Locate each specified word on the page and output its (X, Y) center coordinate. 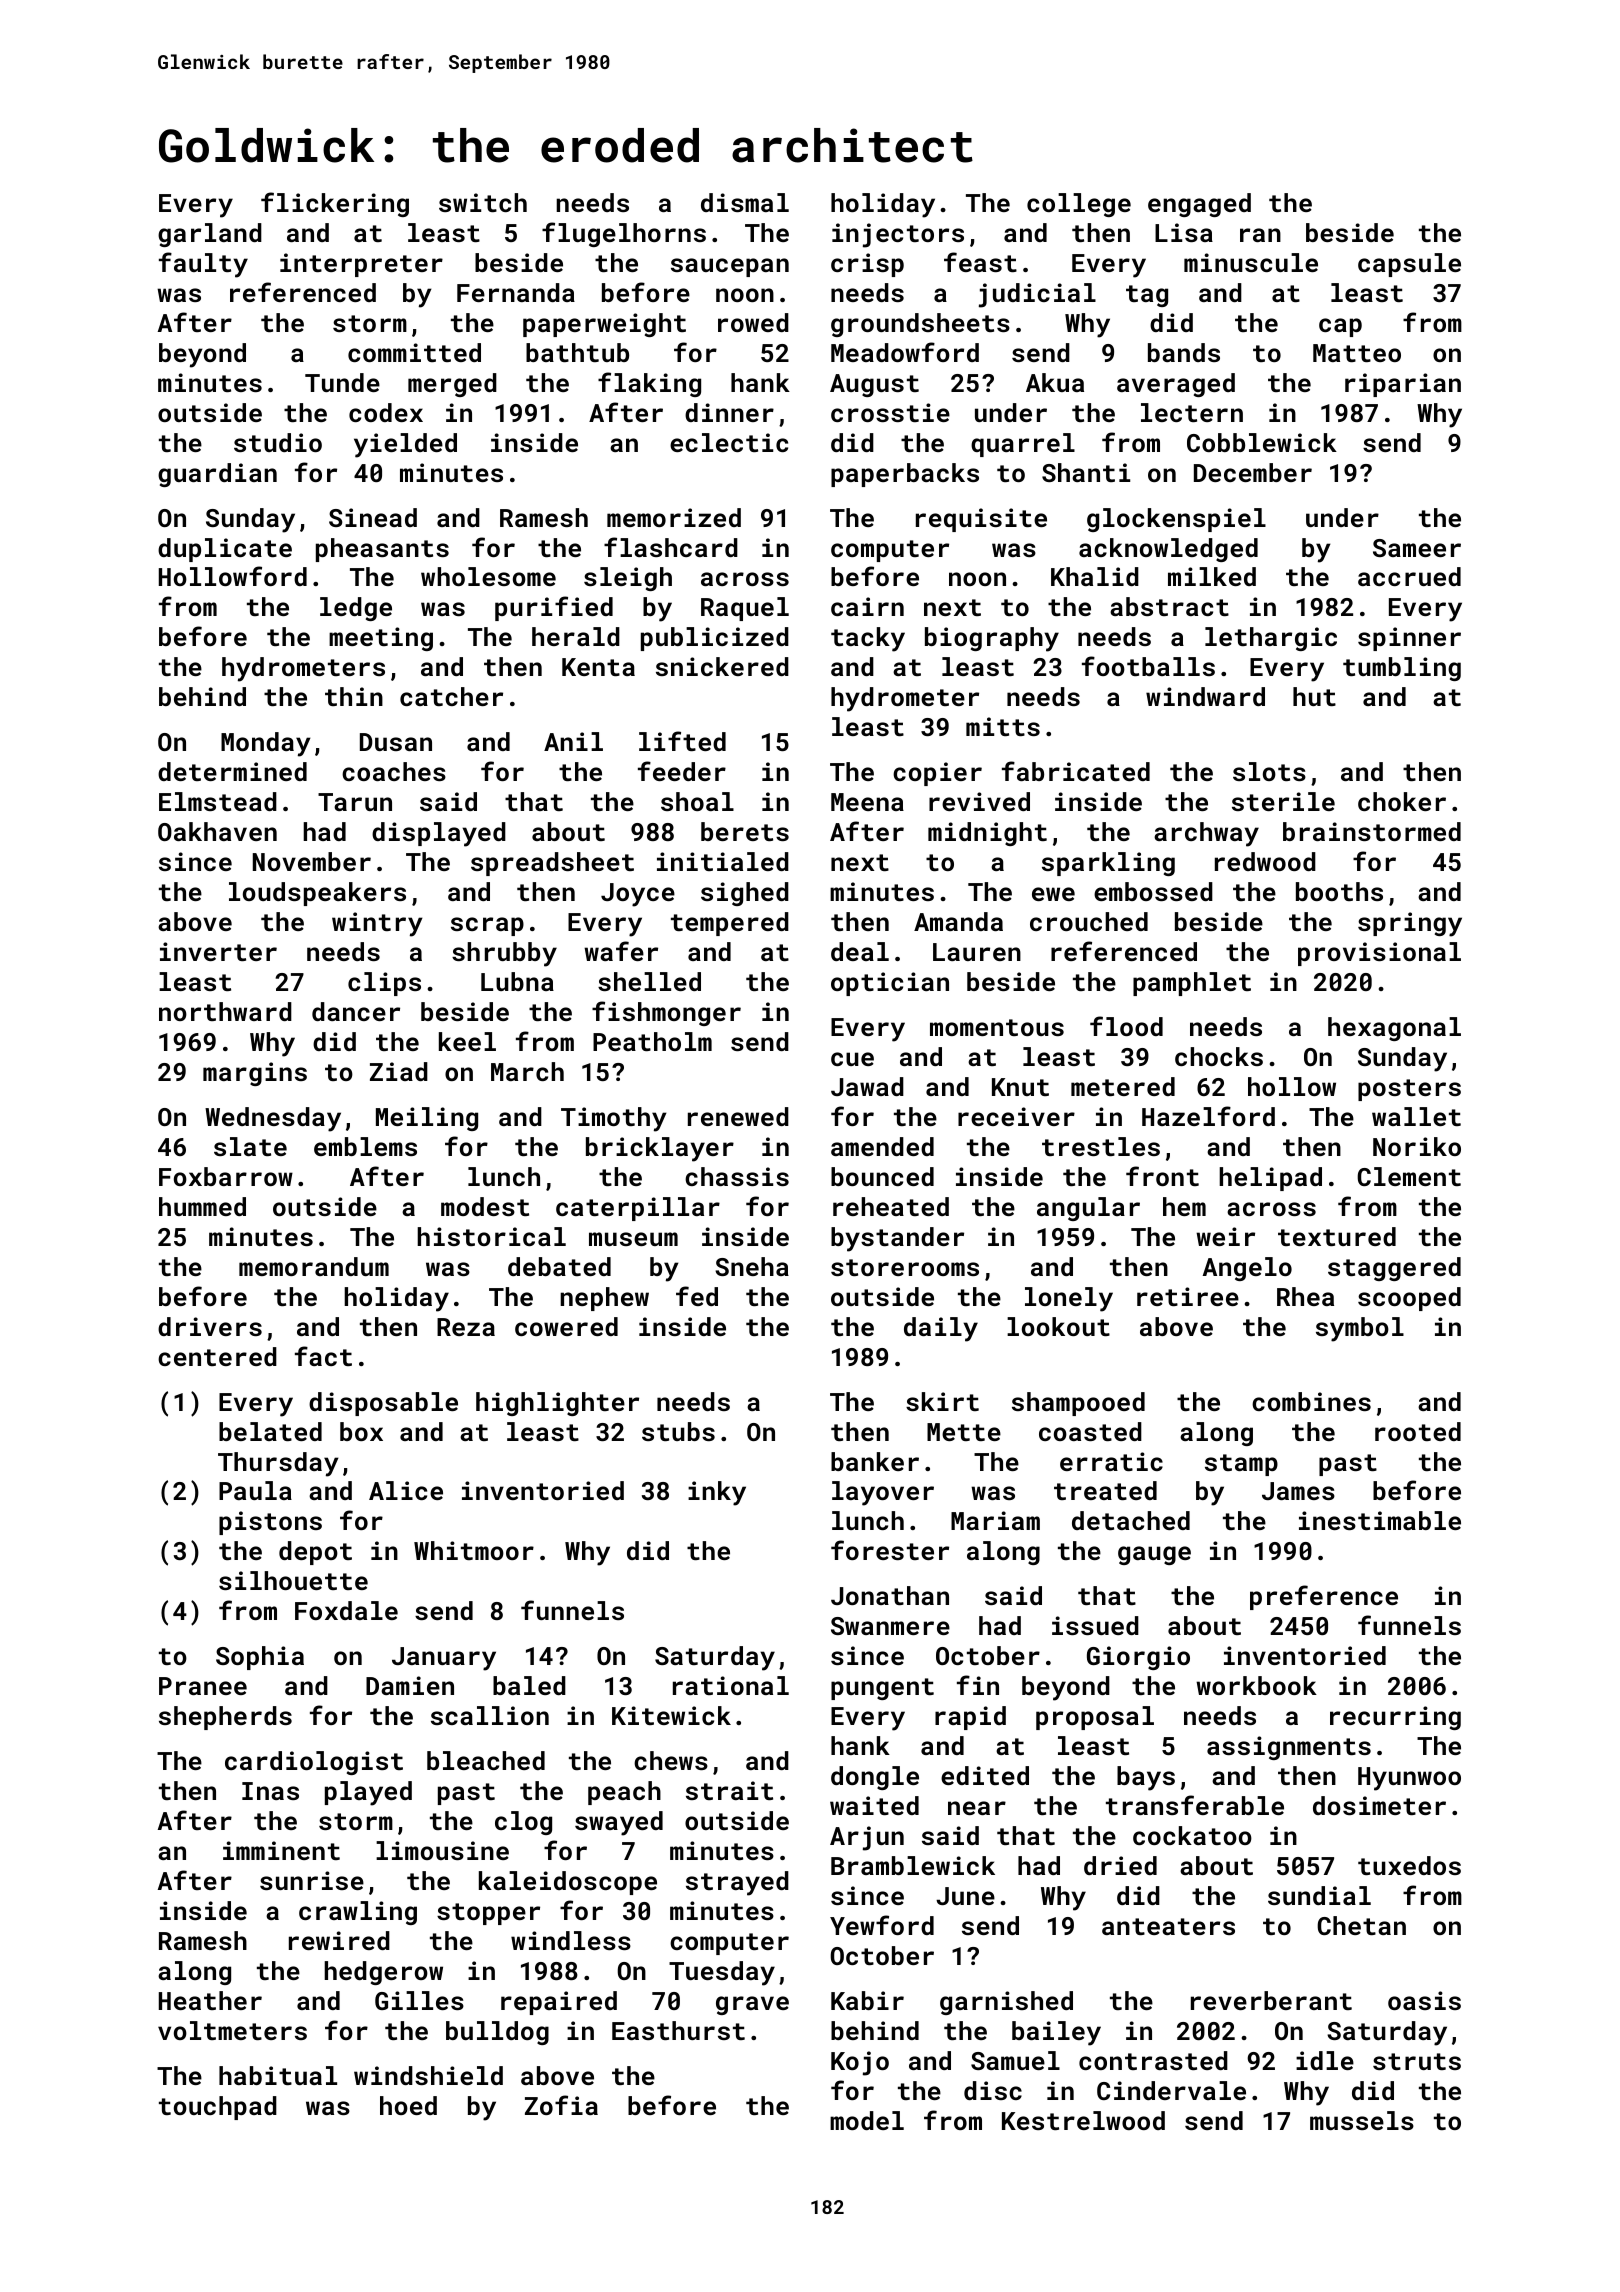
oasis (1424, 2000)
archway (1206, 834)
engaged (1199, 205)
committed (414, 352)
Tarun (355, 802)
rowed (753, 322)
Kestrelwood (1083, 2120)
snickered (722, 666)
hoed (408, 2105)
